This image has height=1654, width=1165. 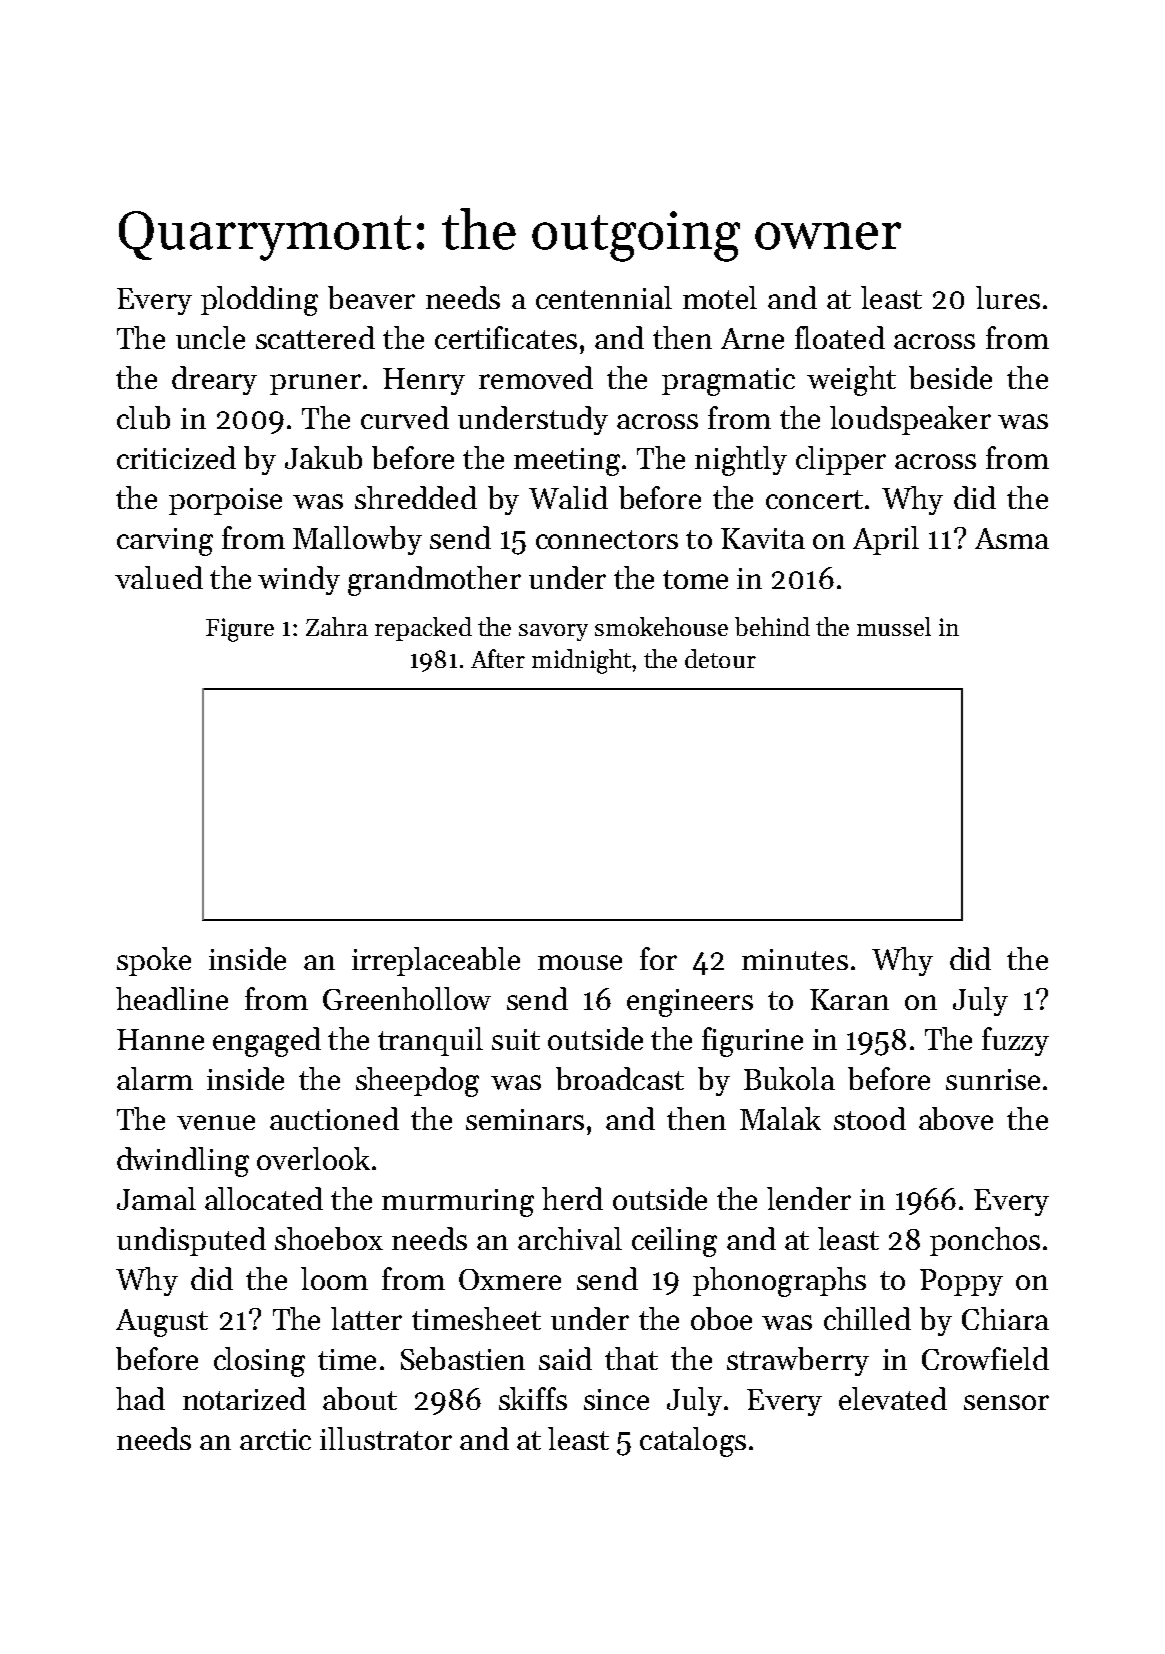 What do you see at coordinates (154, 961) in the image?
I see `spoke` at bounding box center [154, 961].
